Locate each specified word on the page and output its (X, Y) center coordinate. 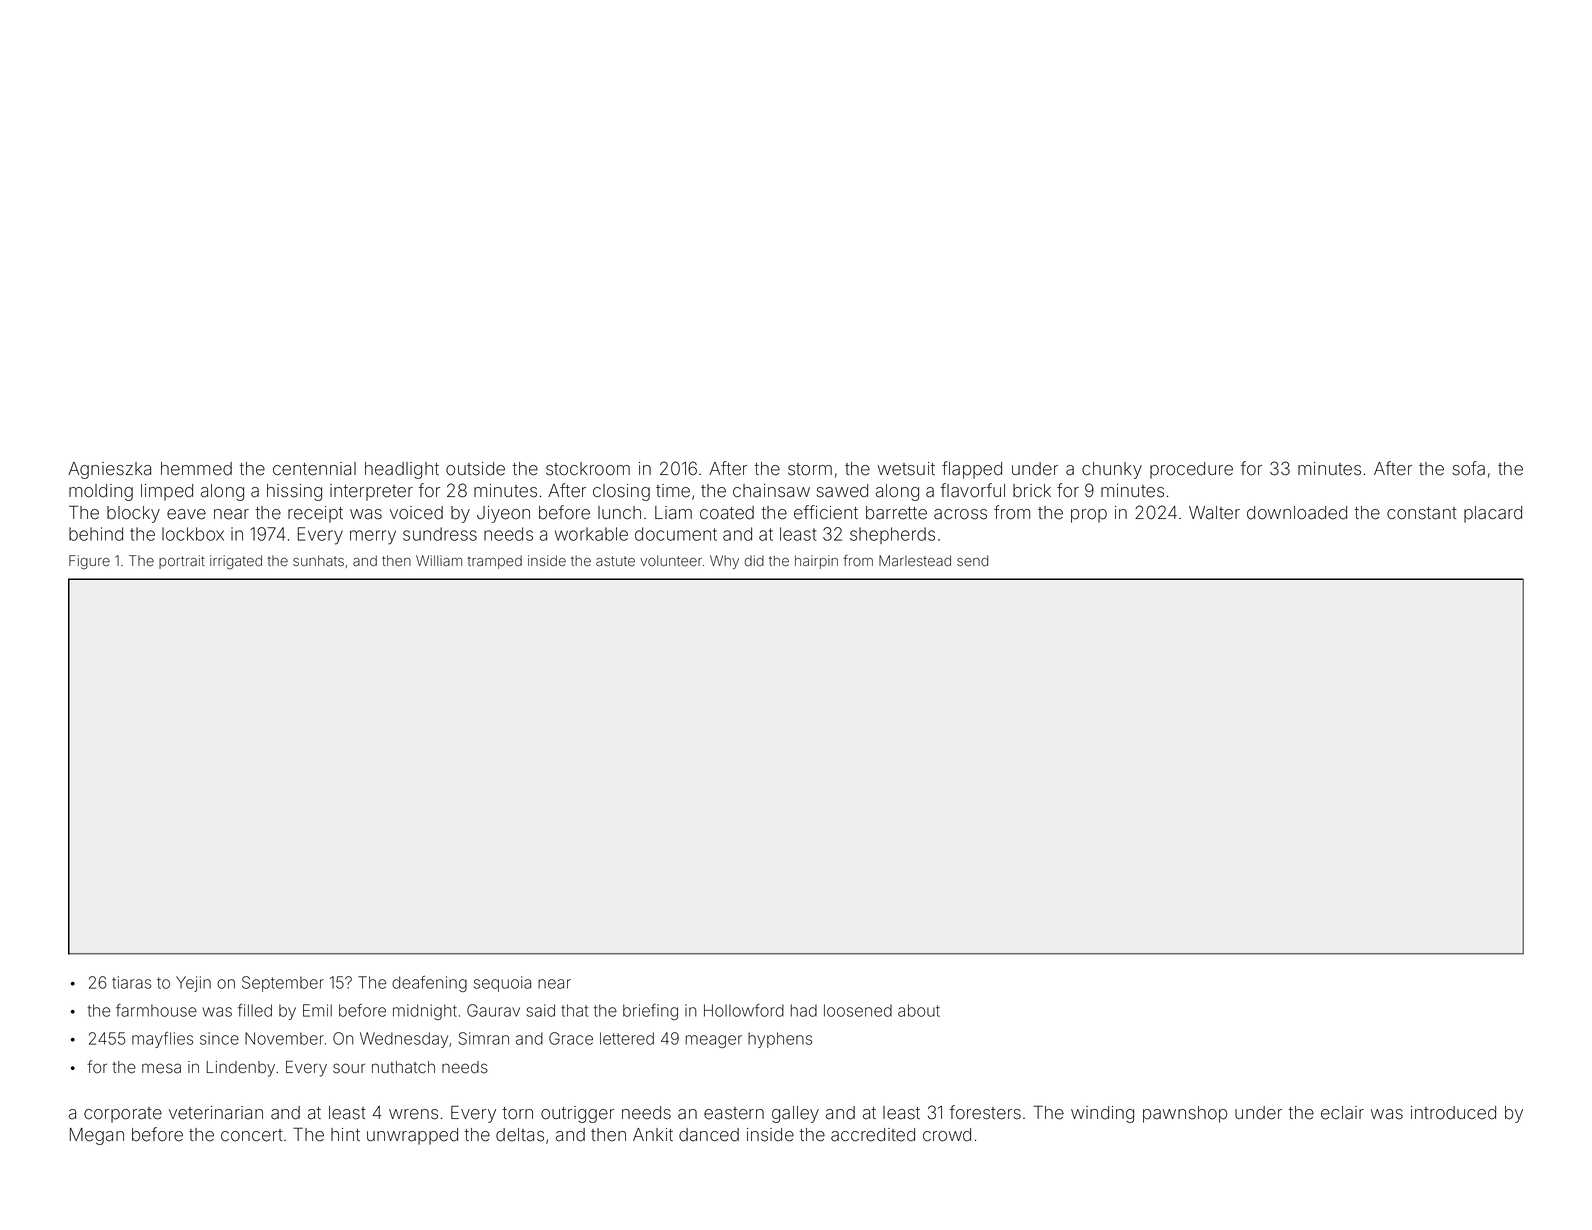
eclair (1342, 1113)
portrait (182, 562)
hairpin (816, 562)
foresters (985, 1112)
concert (252, 1135)
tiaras (131, 982)
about (919, 1010)
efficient (826, 512)
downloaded (1297, 513)
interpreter (371, 492)
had (804, 1010)
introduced (1453, 1113)
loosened (858, 1010)
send (972, 561)
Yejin (193, 984)
